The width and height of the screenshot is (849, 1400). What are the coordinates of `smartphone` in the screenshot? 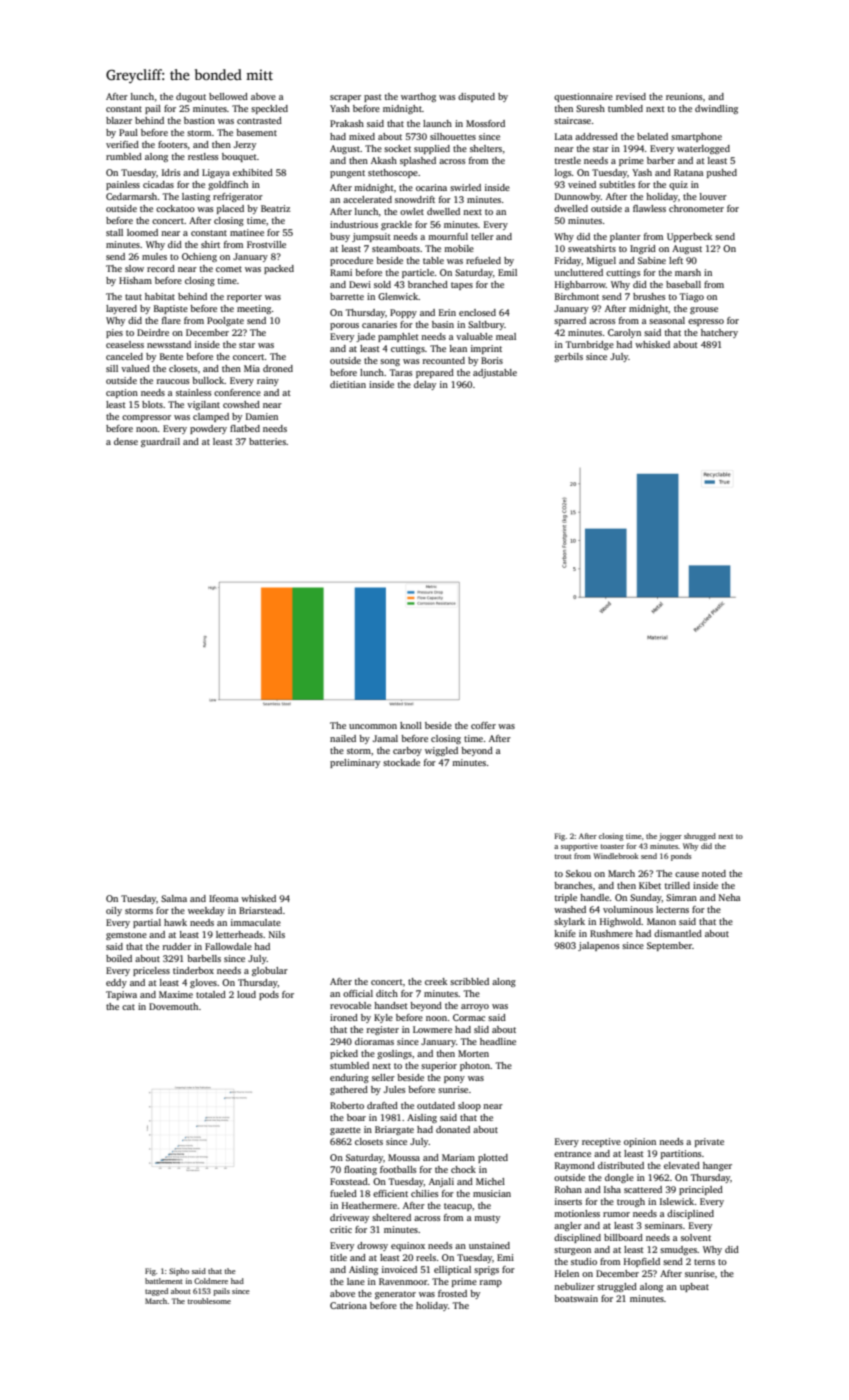 It's located at (696, 137).
